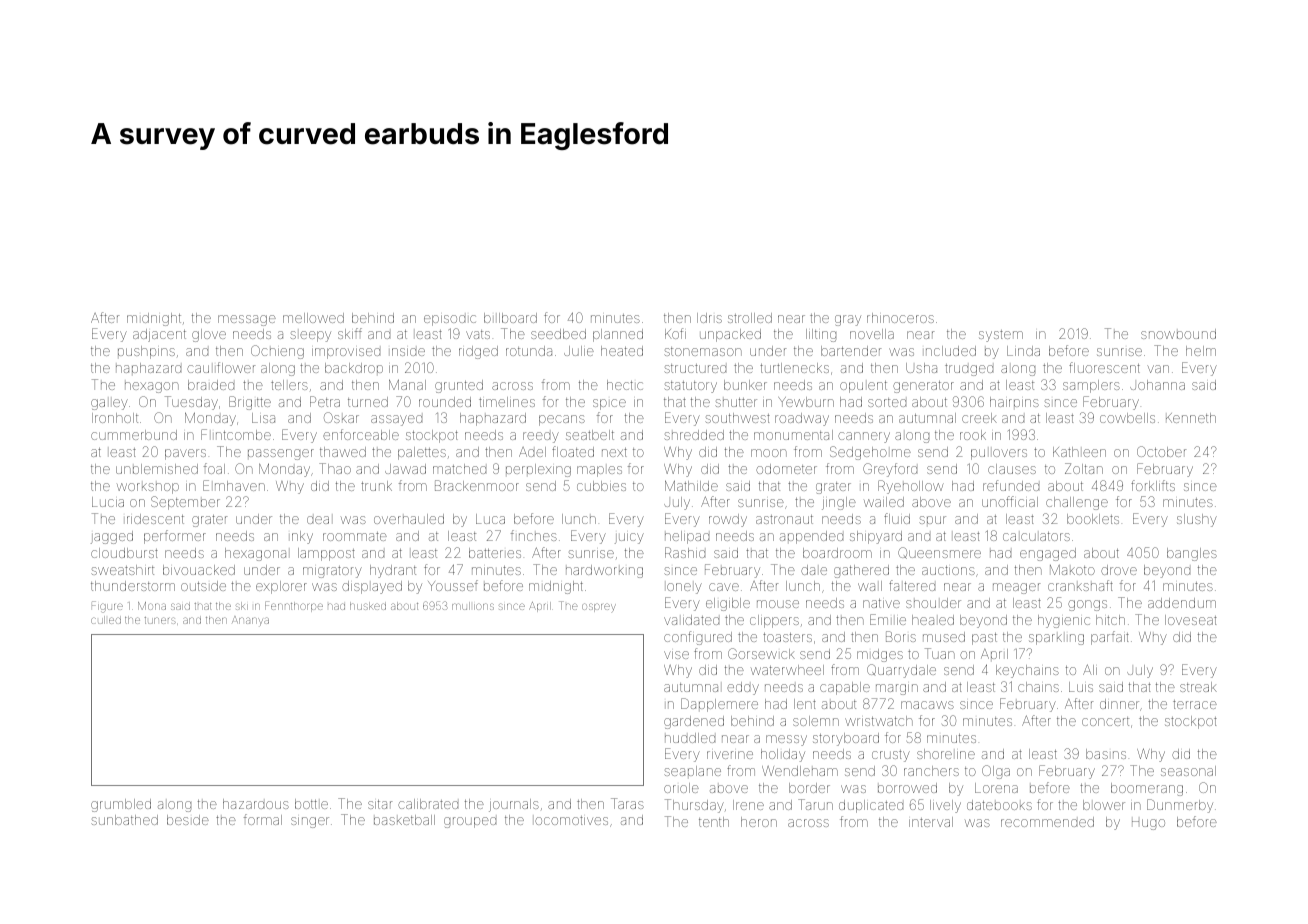 The height and width of the screenshot is (924, 1308). I want to click on rhinoceros, so click(900, 318).
